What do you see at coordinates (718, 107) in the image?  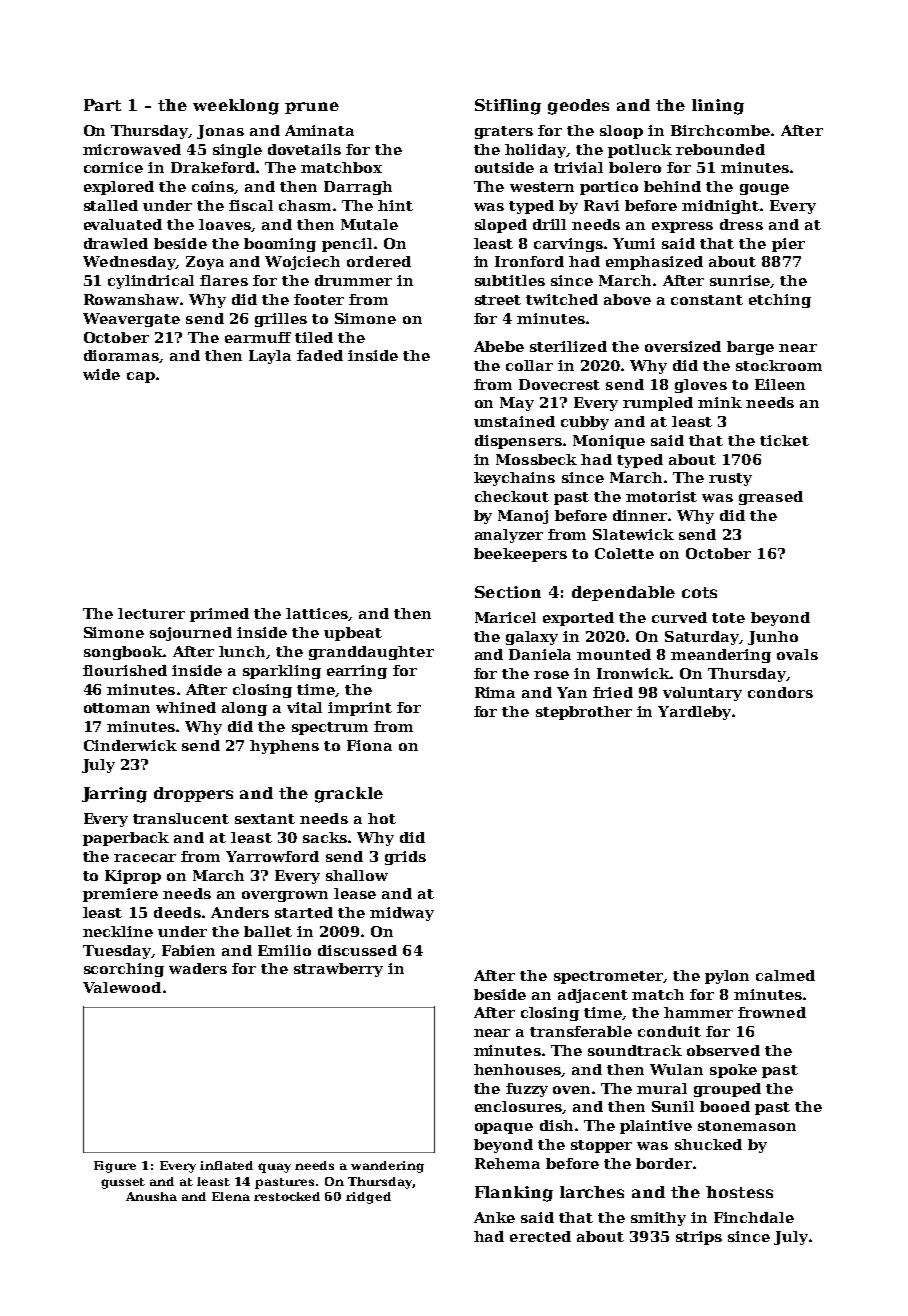 I see `lining` at bounding box center [718, 107].
